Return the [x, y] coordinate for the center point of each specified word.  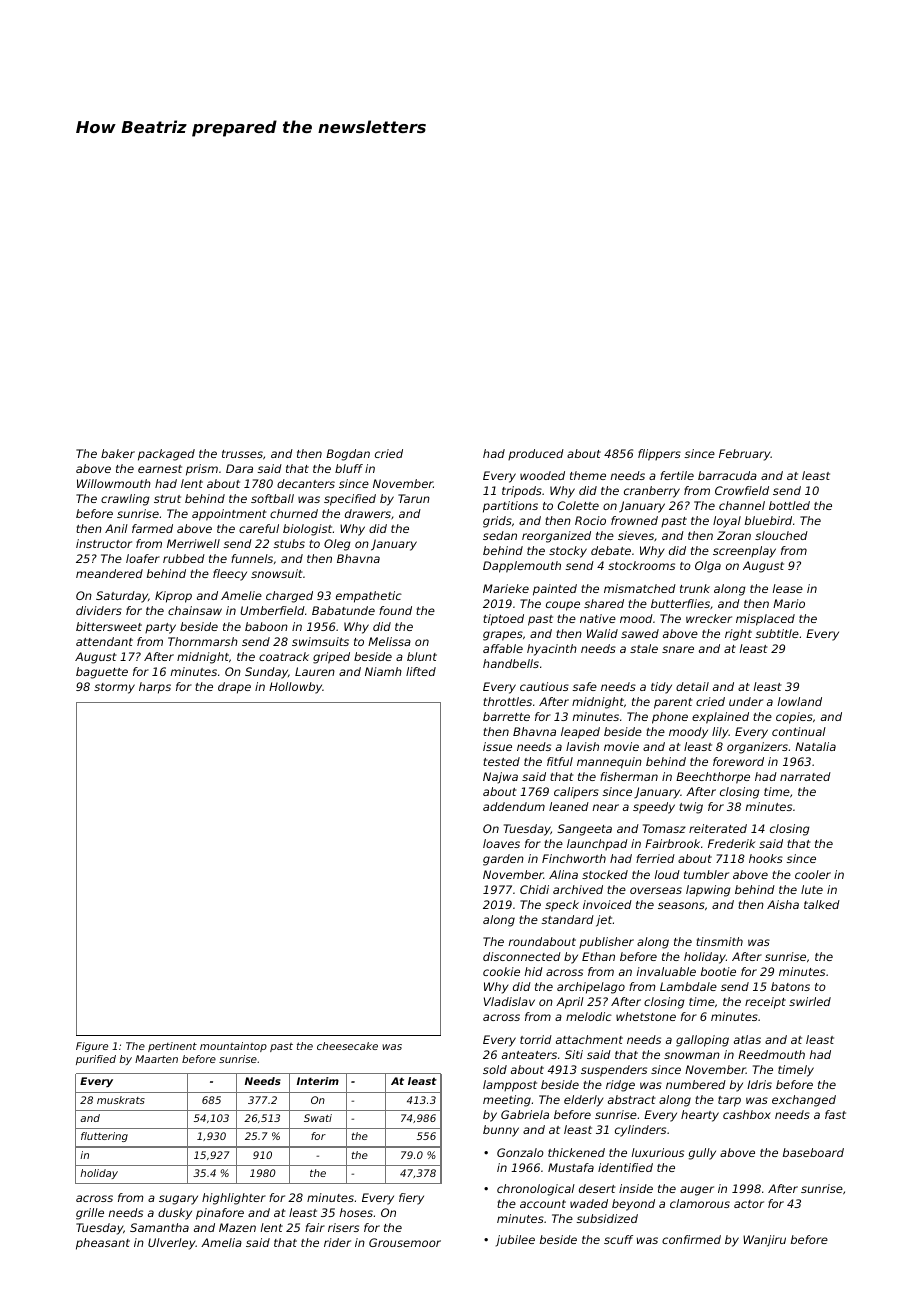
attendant [104, 641]
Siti [574, 1054]
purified [96, 1060]
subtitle [777, 633]
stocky [568, 552]
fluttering [104, 1137]
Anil [116, 528]
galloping [702, 1041]
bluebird [768, 520]
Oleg [337, 545]
